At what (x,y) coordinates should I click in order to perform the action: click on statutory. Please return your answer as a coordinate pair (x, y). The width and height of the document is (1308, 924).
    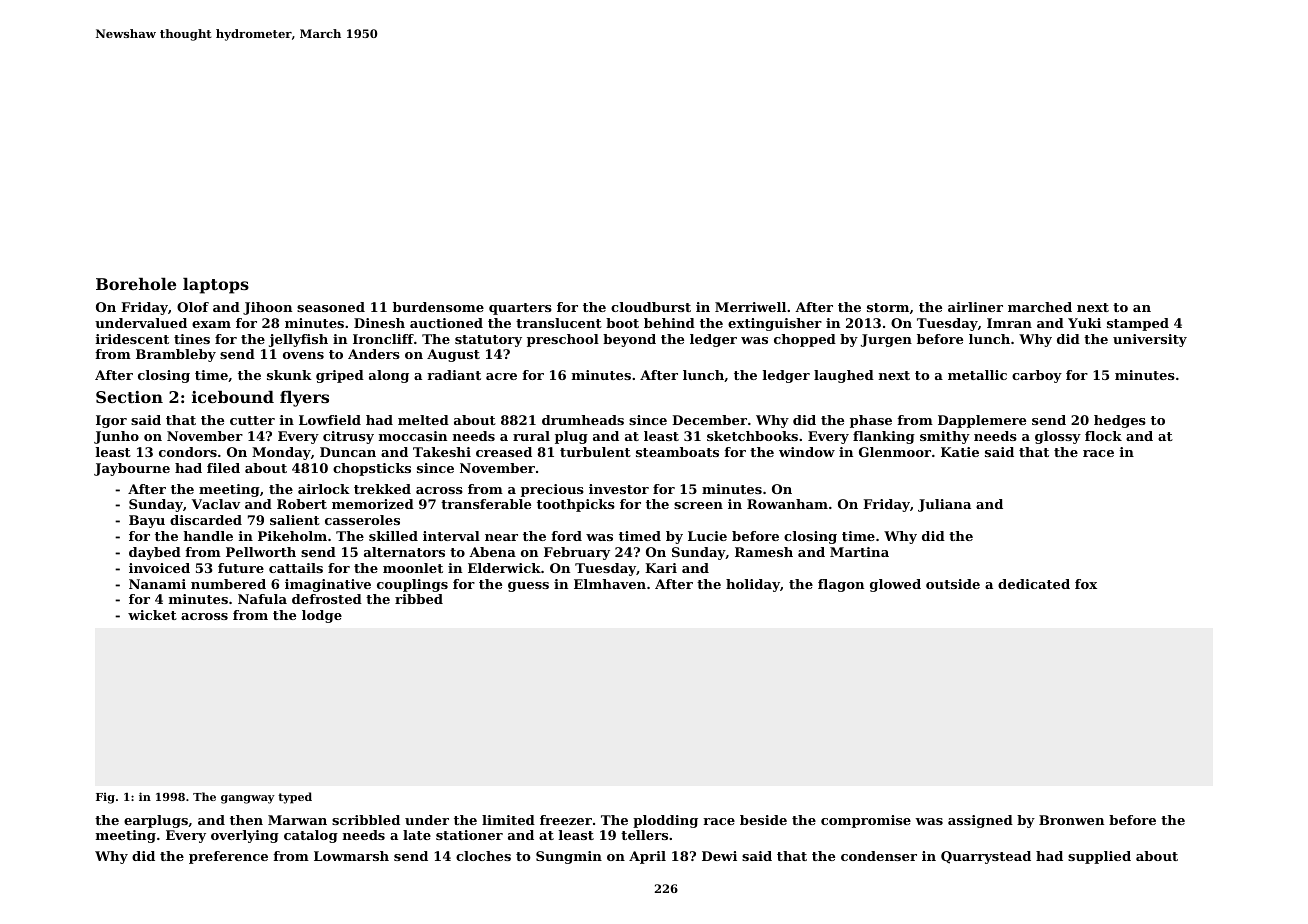
    Looking at the image, I should click on (488, 341).
